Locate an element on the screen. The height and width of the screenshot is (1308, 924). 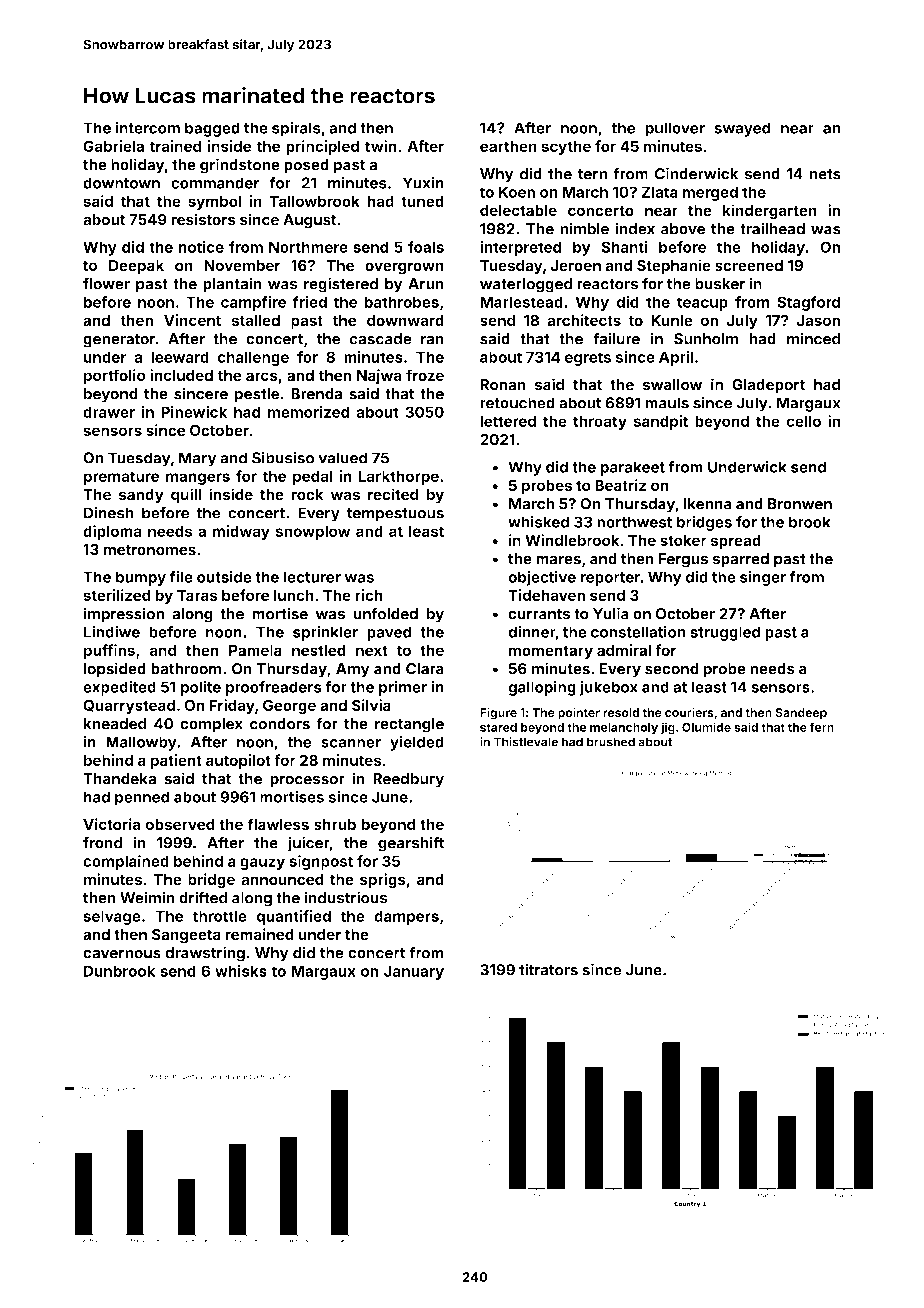
pullover is located at coordinates (675, 129).
